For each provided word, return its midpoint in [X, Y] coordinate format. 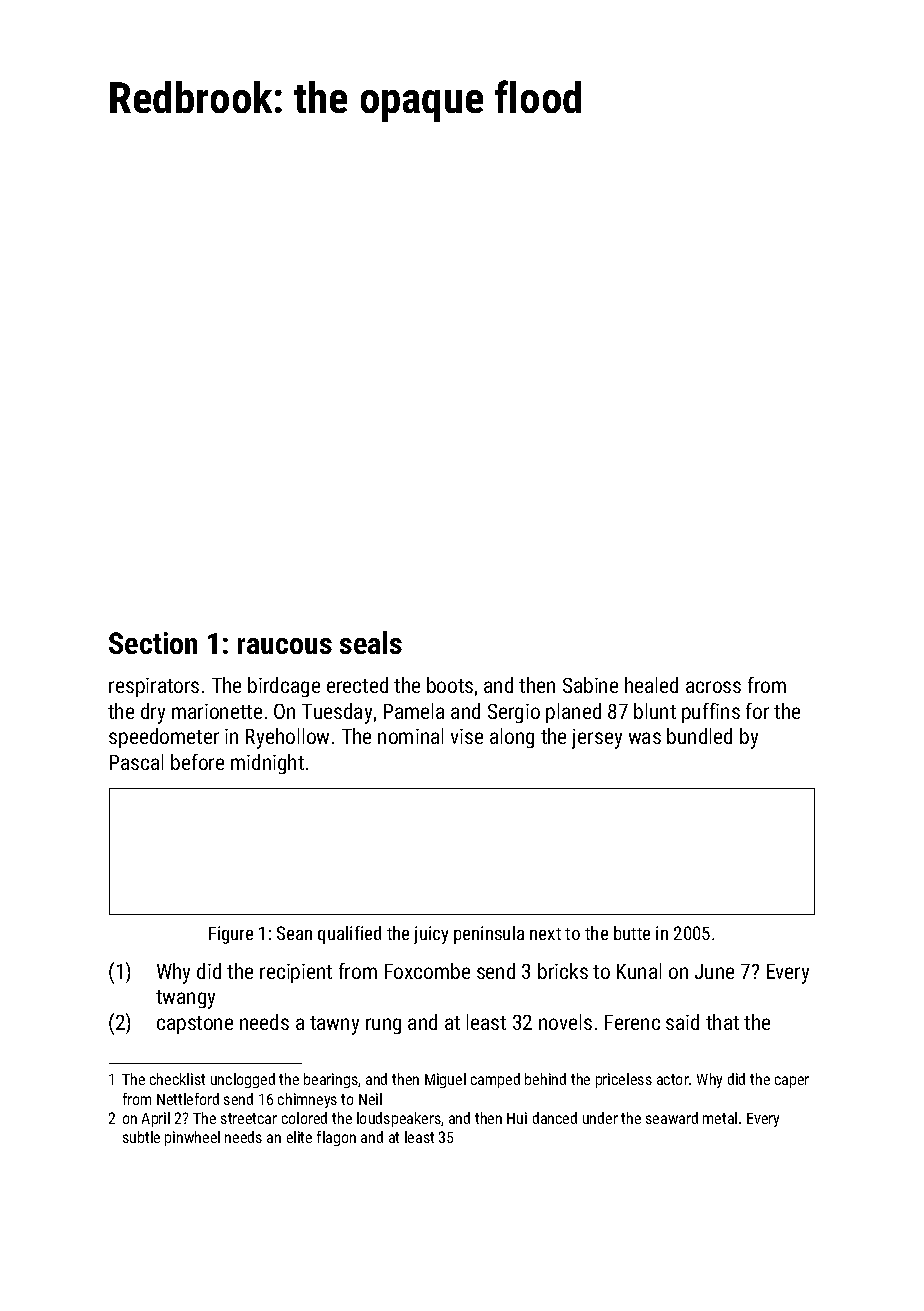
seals [371, 642]
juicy [431, 935]
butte [632, 933]
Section [153, 643]
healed [651, 685]
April [156, 1119]
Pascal [136, 762]
